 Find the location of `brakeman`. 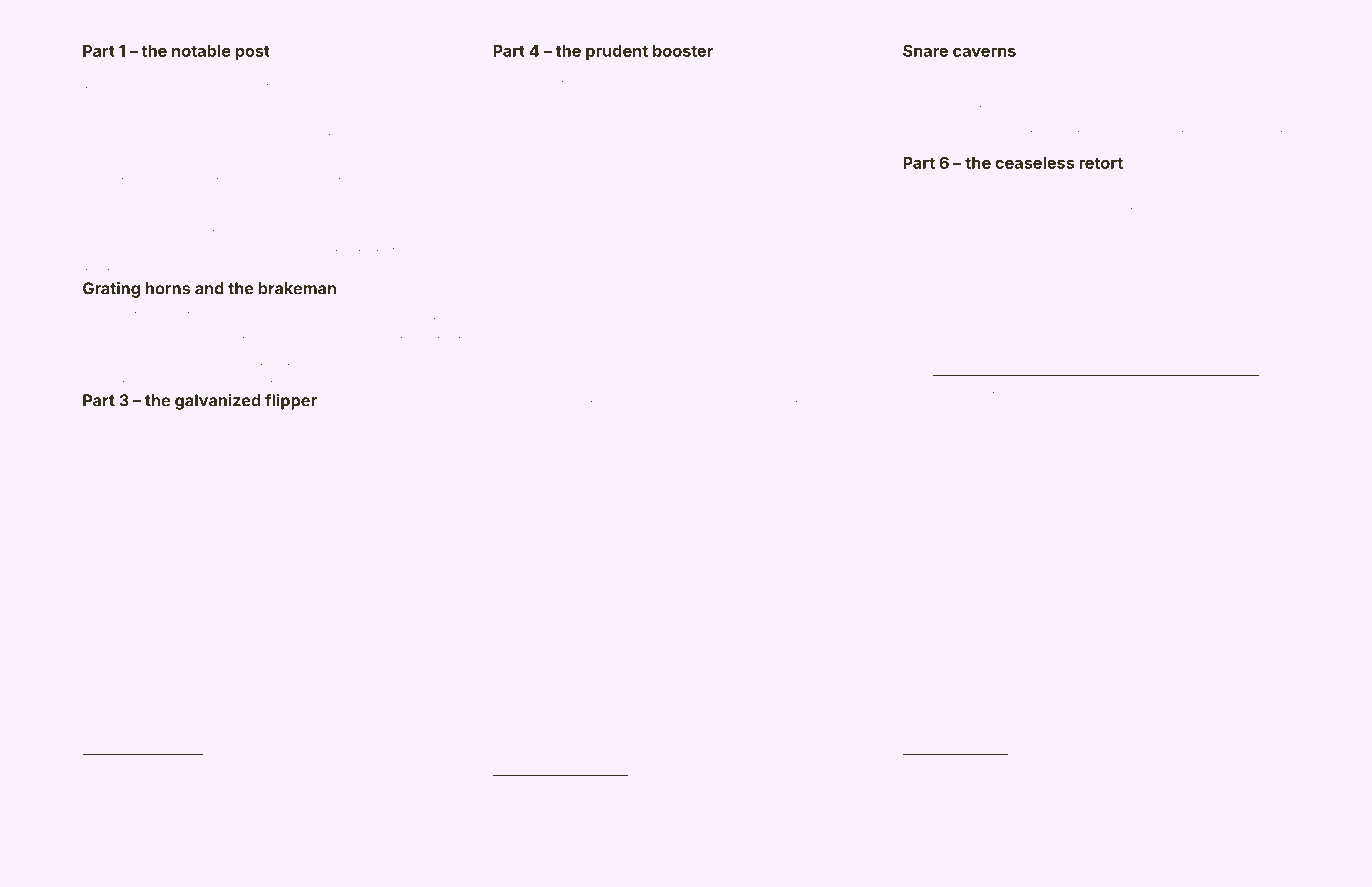

brakeman is located at coordinates (297, 288).
